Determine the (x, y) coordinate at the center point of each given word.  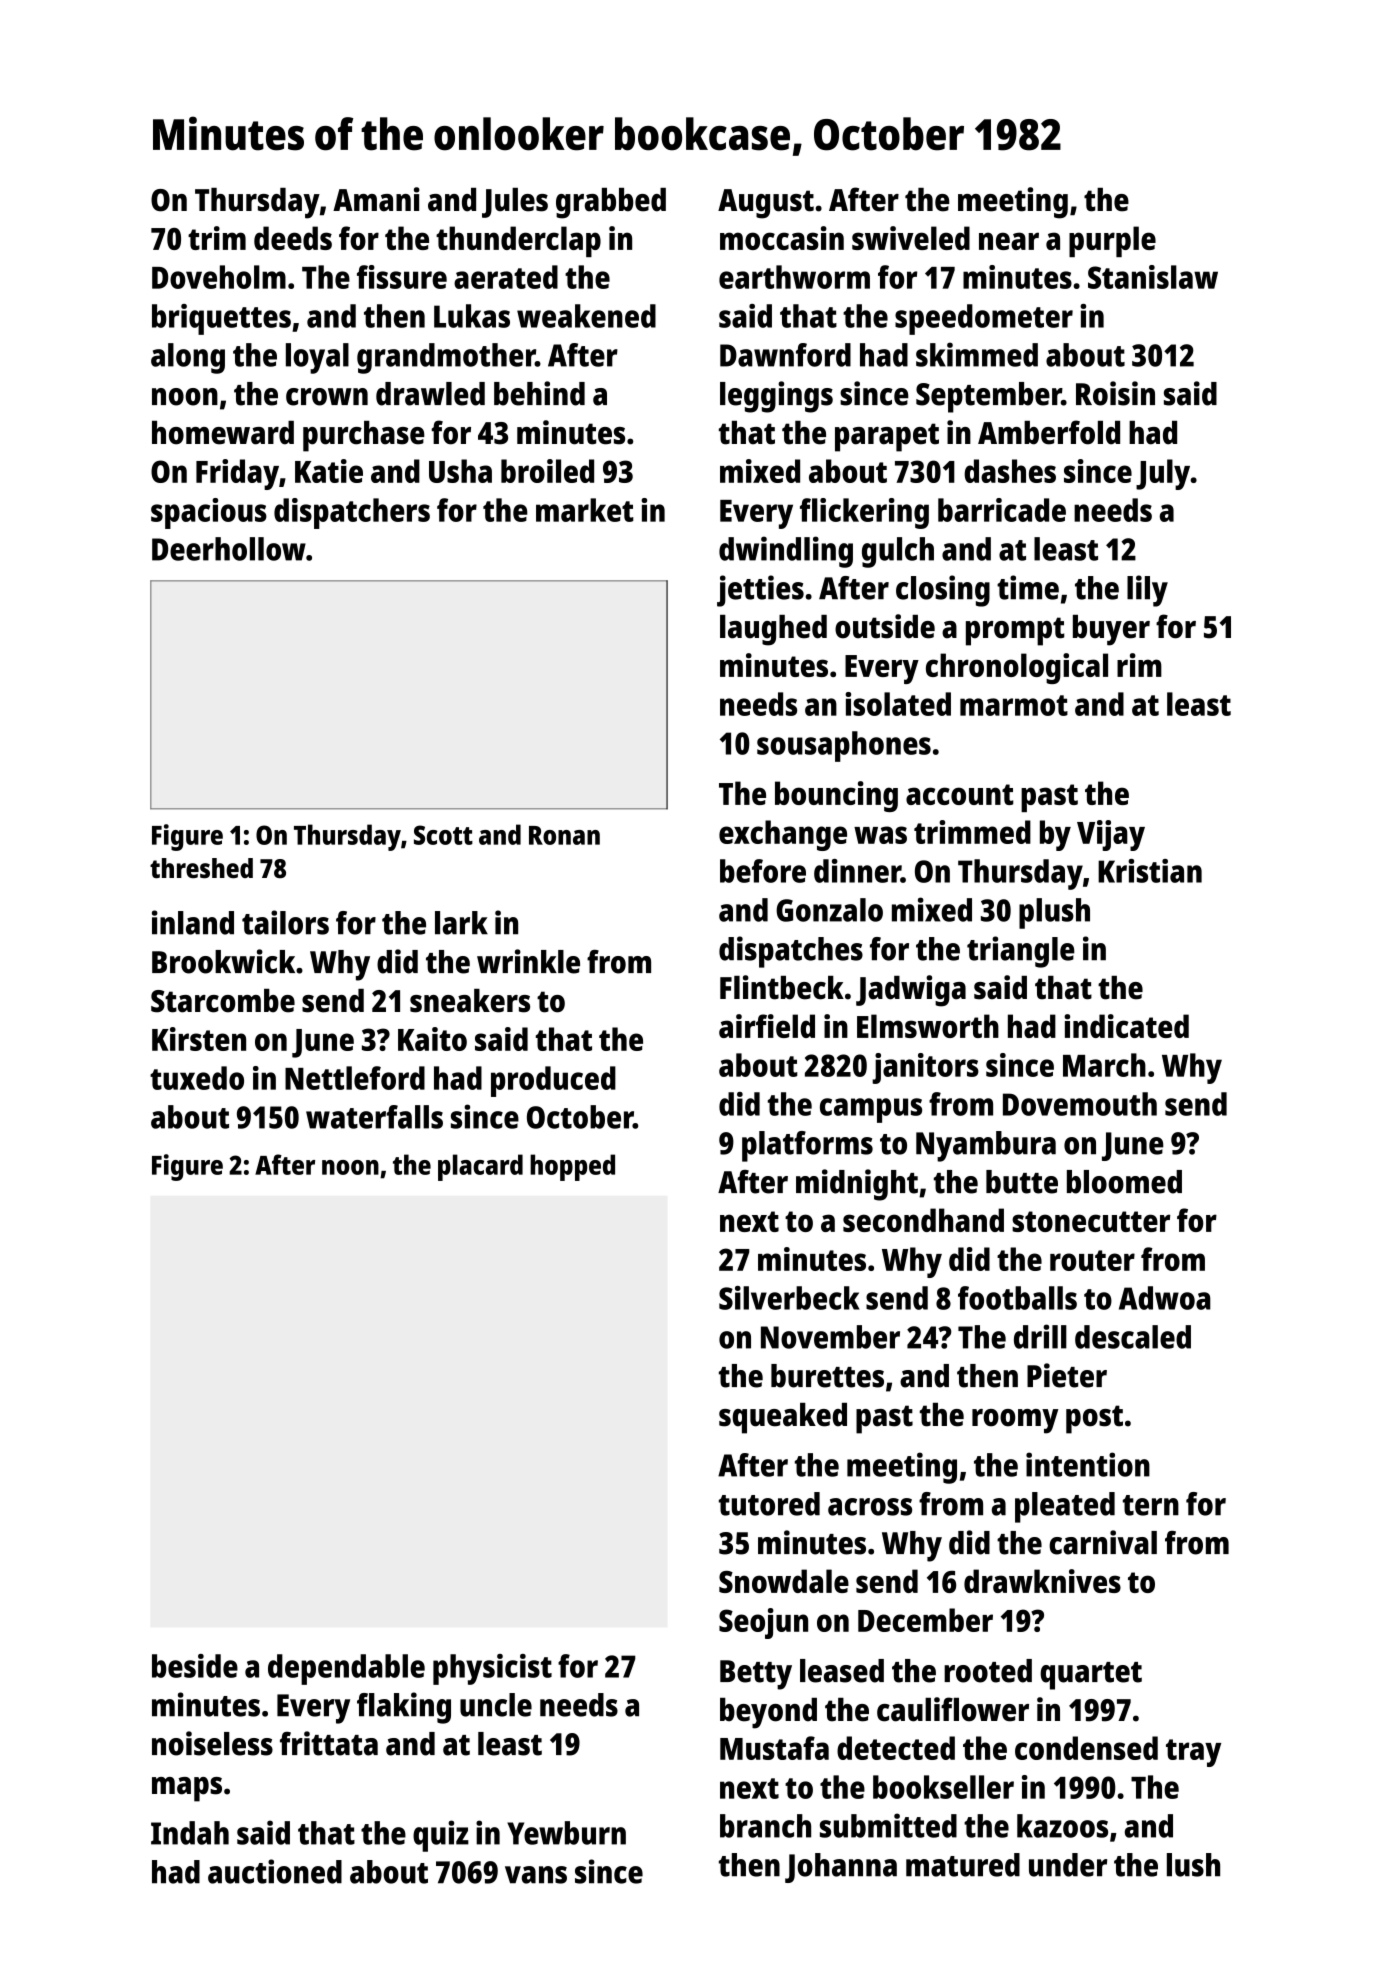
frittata (329, 1743)
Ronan (564, 835)
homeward (223, 433)
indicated (1126, 1026)
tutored (769, 1504)
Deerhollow (229, 549)
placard (480, 1167)
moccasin (782, 238)
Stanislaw (1153, 277)
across (870, 1507)
